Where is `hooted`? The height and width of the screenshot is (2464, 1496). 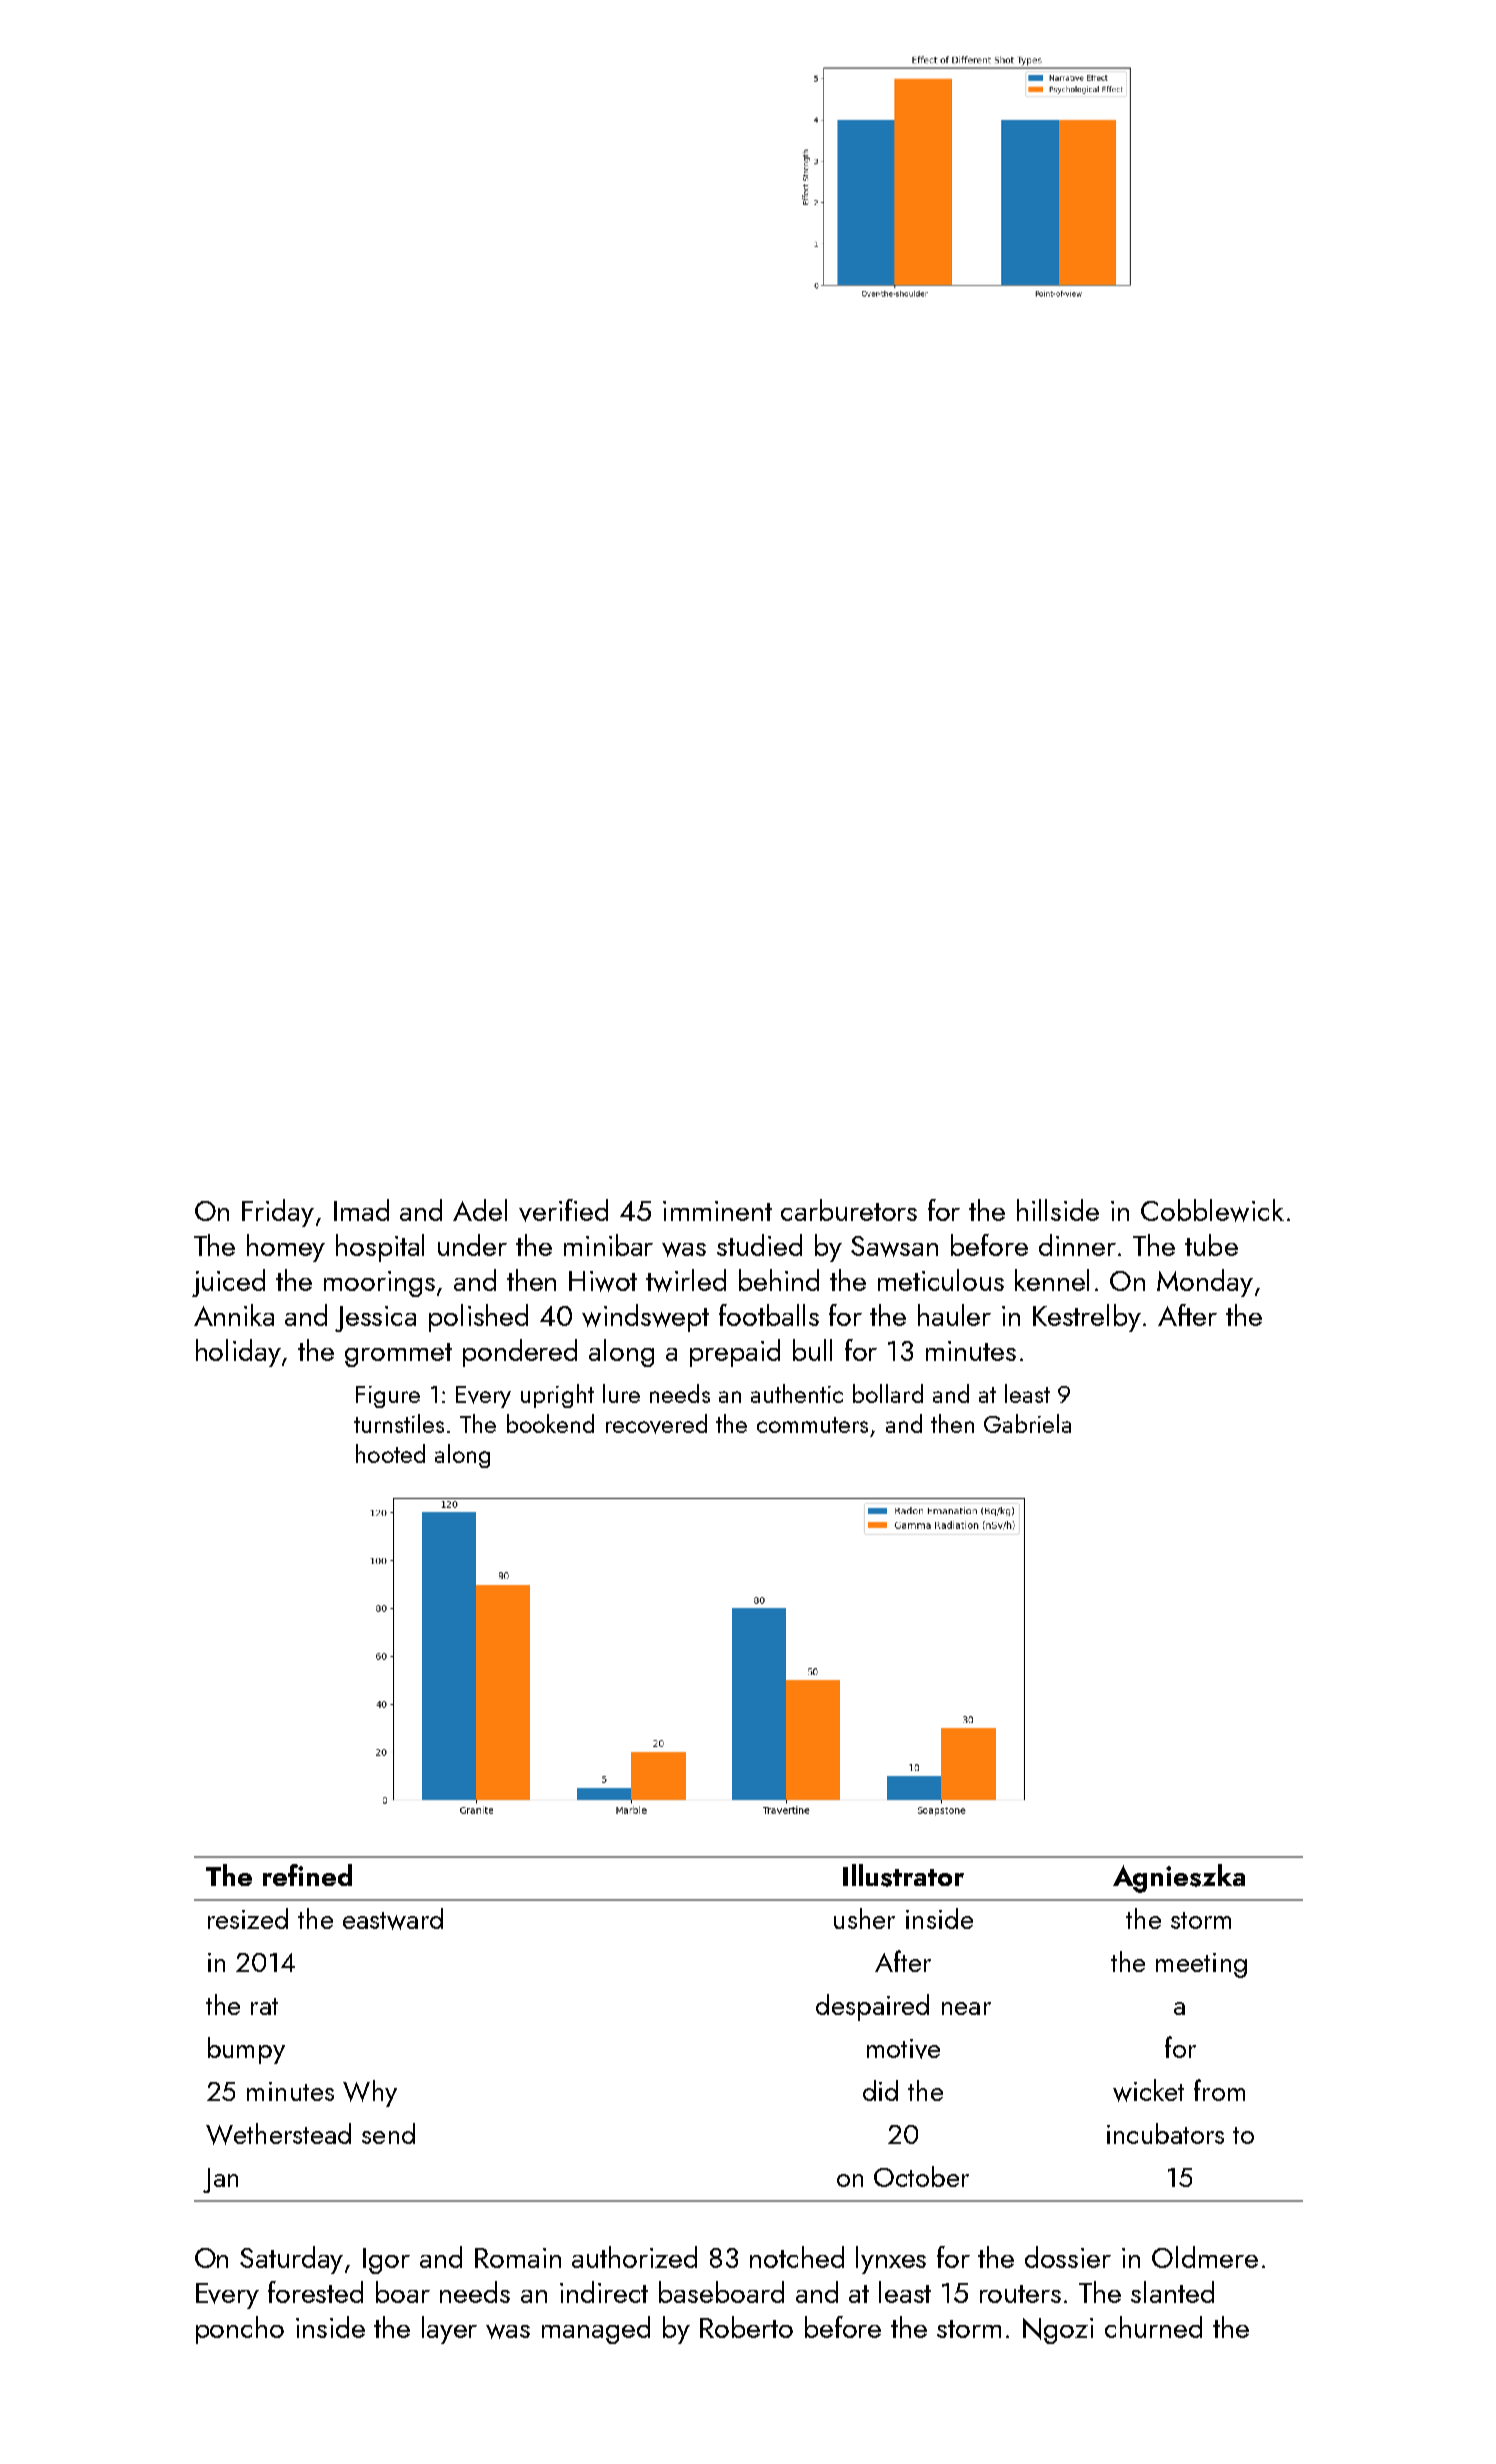
hooted is located at coordinates (390, 1453).
